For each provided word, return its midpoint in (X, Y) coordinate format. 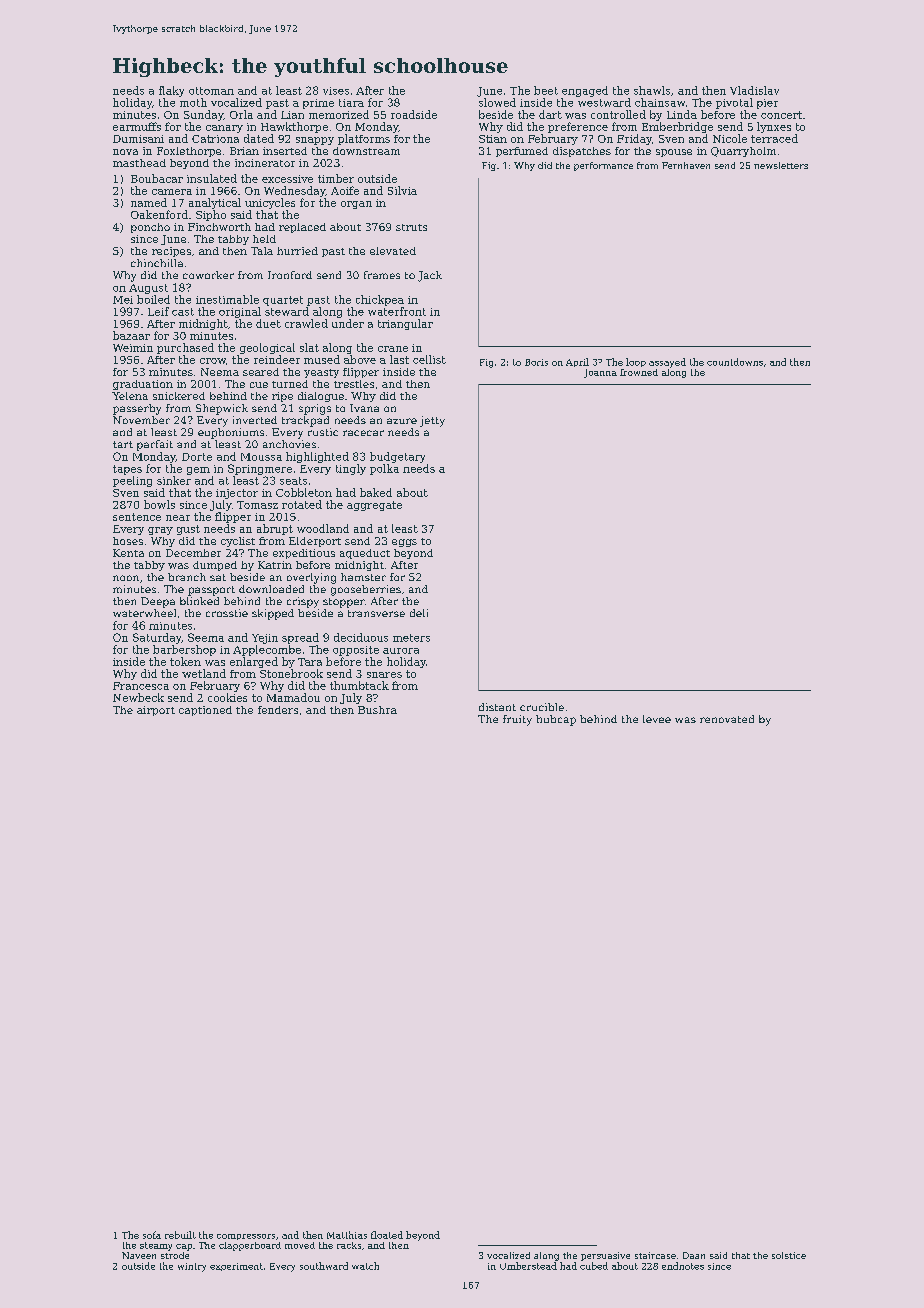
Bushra (377, 710)
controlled (618, 114)
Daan (694, 1255)
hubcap (556, 720)
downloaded (271, 589)
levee (657, 719)
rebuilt (180, 1235)
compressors (246, 1237)
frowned (639, 372)
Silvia (402, 190)
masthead (139, 163)
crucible (542, 707)
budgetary (397, 457)
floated (387, 1235)
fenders (278, 710)
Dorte (197, 457)
